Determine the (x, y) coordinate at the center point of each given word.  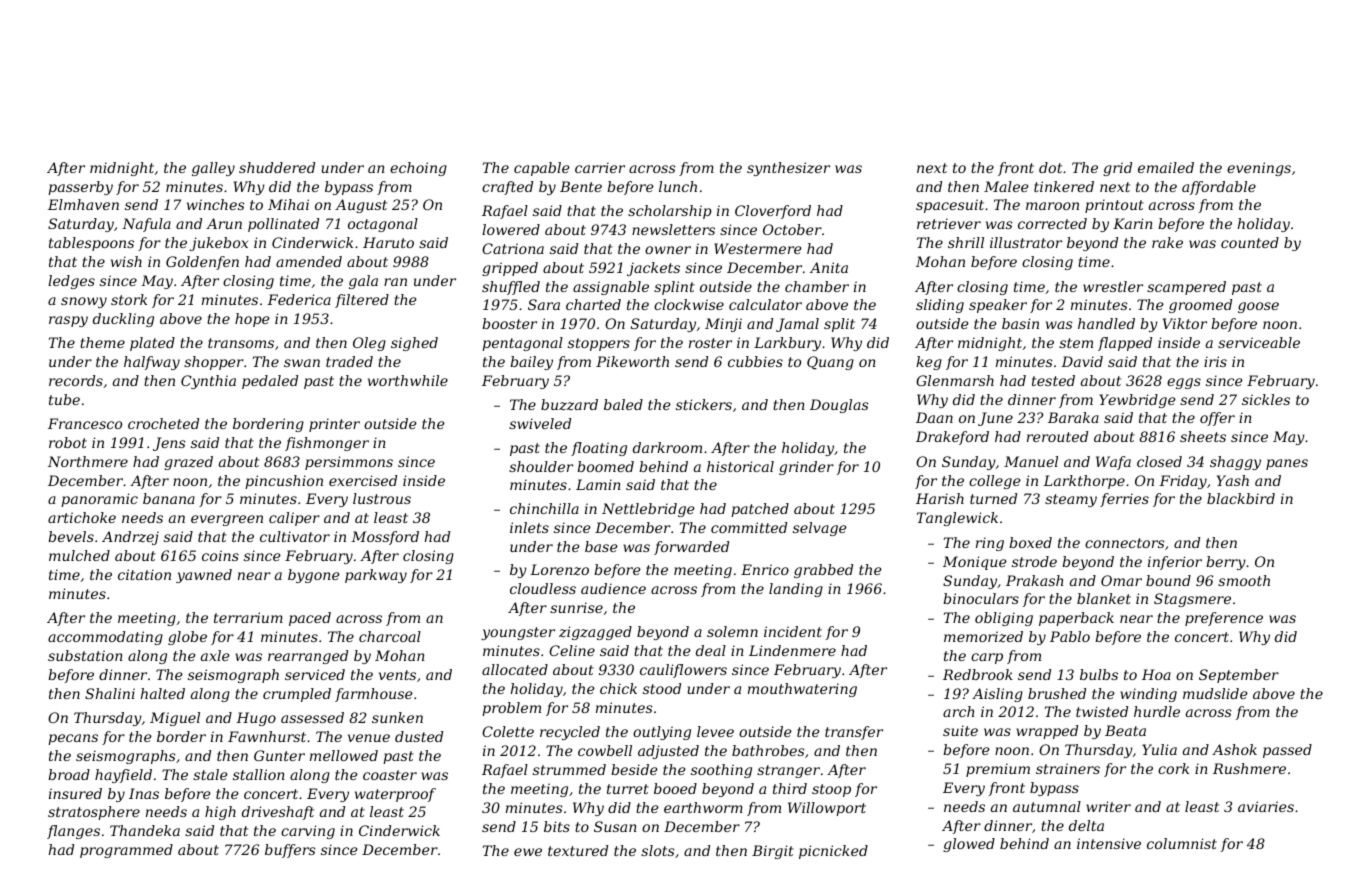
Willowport (827, 809)
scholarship (670, 212)
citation (144, 574)
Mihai (288, 204)
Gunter (279, 755)
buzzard (569, 405)
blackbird (1241, 498)
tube (64, 399)
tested (1053, 380)
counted (1250, 242)
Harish (940, 498)
